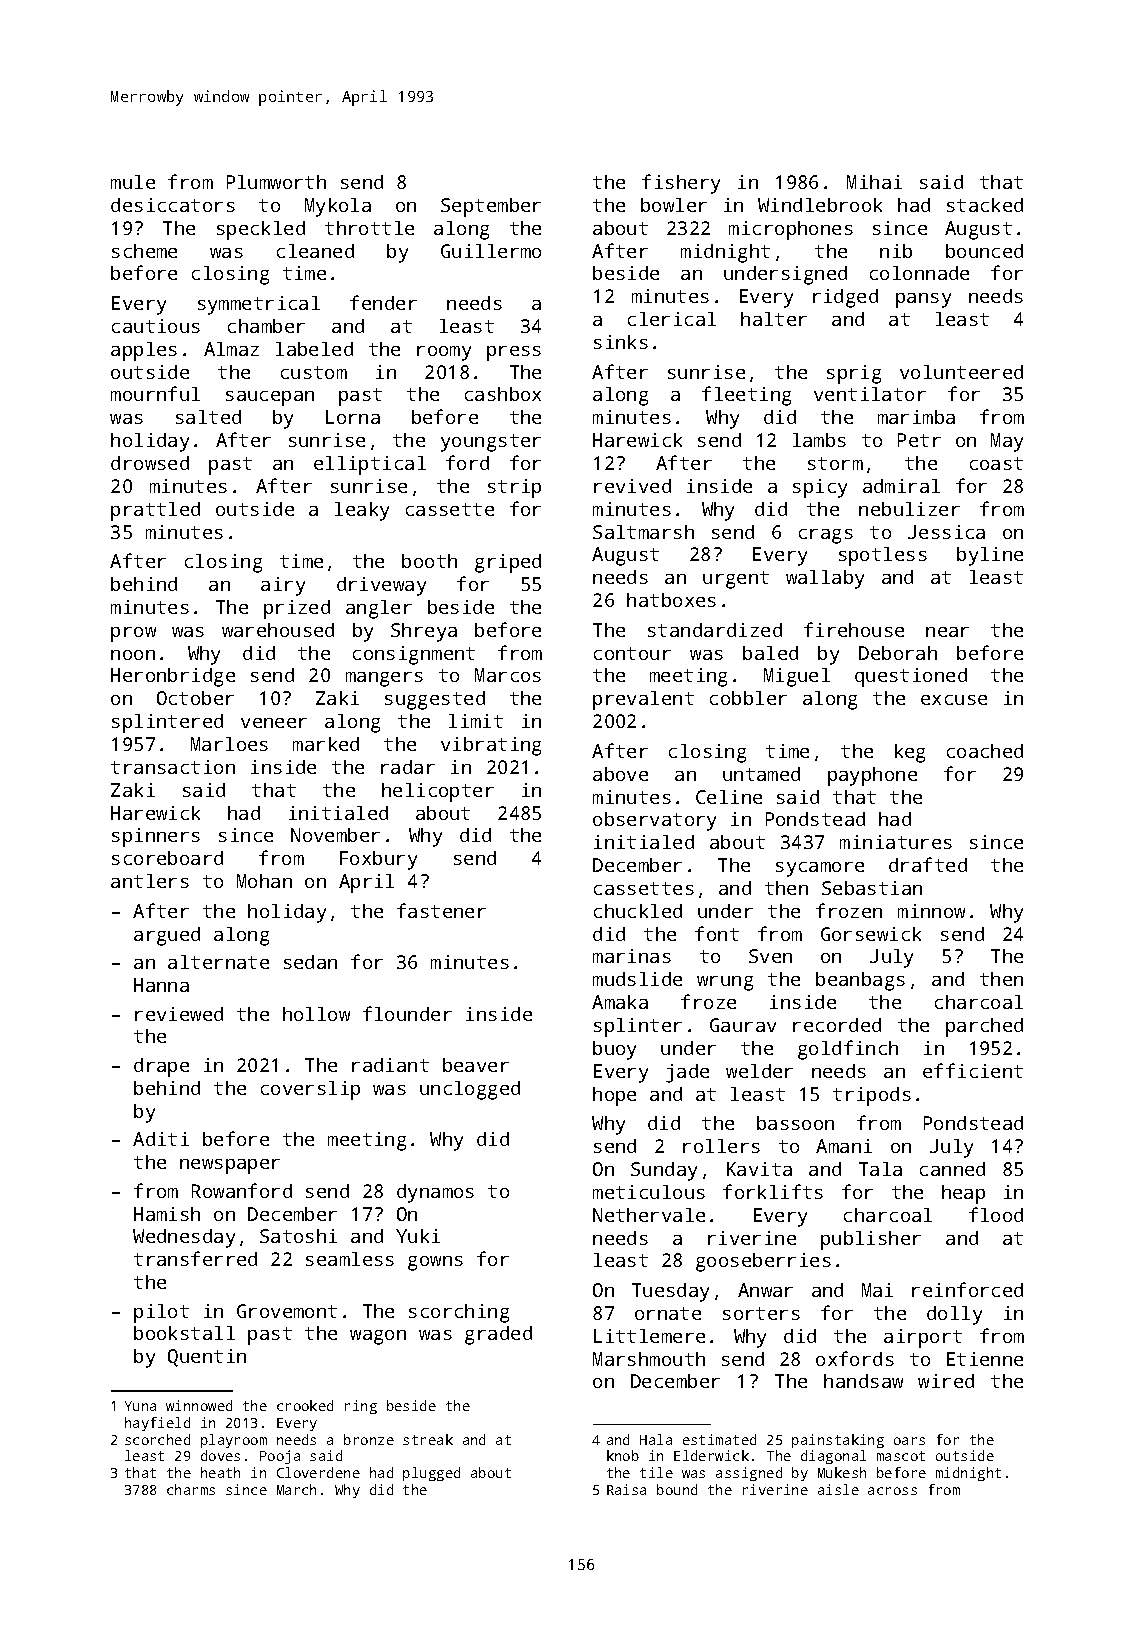 This screenshot has height=1645, width=1136. What do you see at coordinates (874, 182) in the screenshot?
I see `Mihai` at bounding box center [874, 182].
